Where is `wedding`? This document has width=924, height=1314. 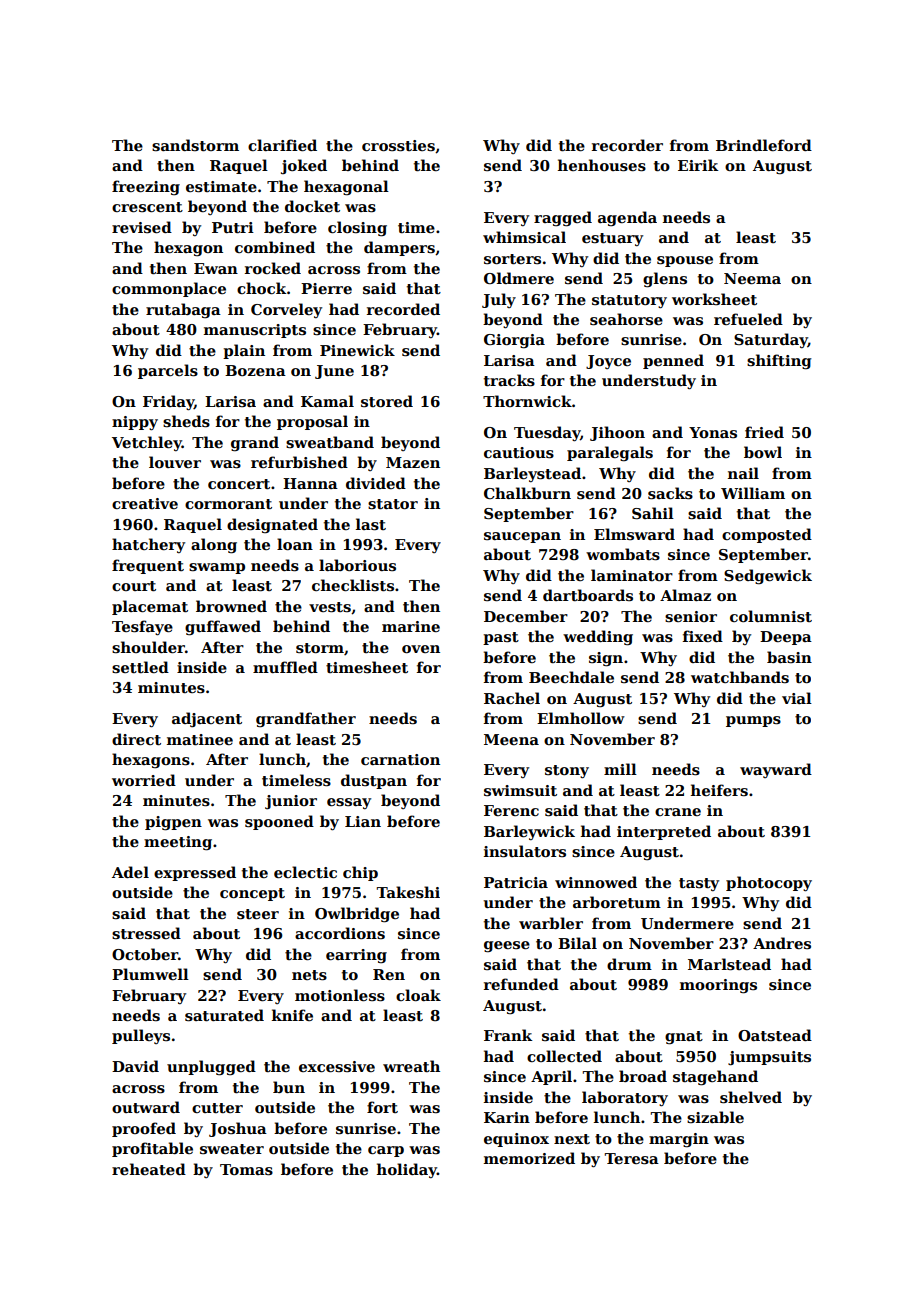
wedding is located at coordinates (598, 638).
